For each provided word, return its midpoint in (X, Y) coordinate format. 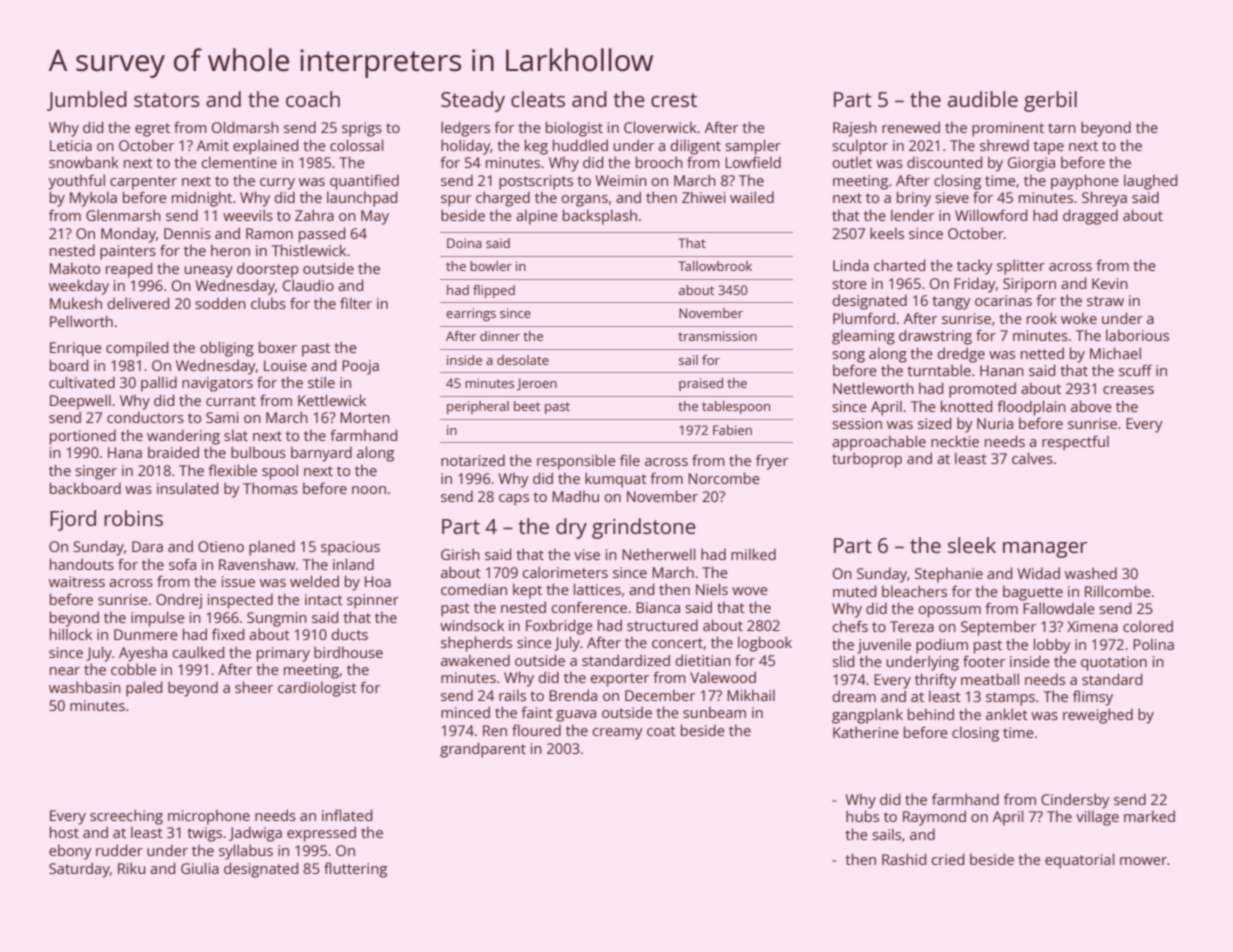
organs (584, 201)
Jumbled (87, 101)
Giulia (200, 868)
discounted (944, 162)
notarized (473, 460)
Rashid (904, 859)
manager (1045, 550)
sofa (182, 564)
